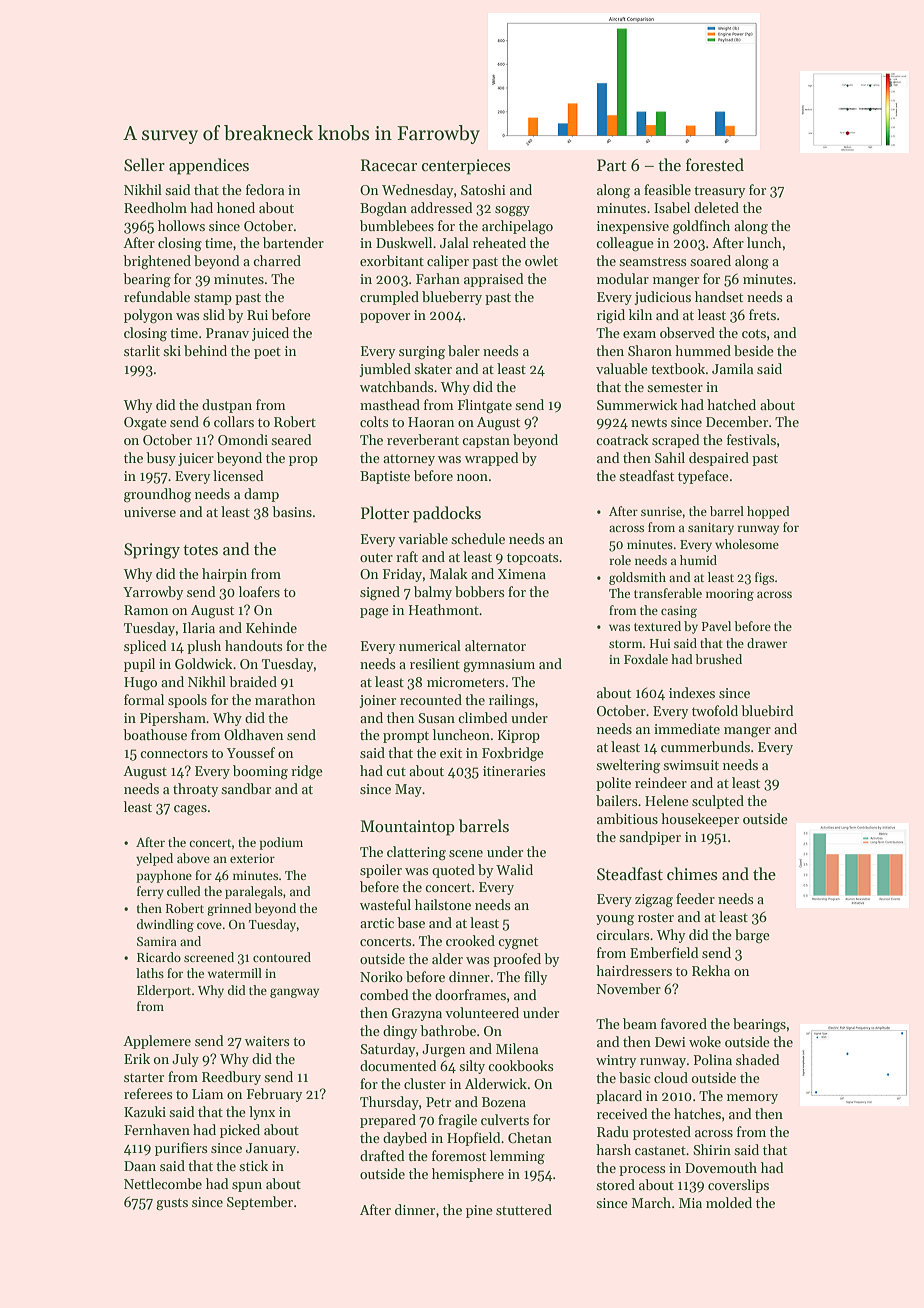 The width and height of the screenshot is (924, 1308). Describe the element at coordinates (153, 593) in the screenshot. I see `Yarrowby` at that location.
